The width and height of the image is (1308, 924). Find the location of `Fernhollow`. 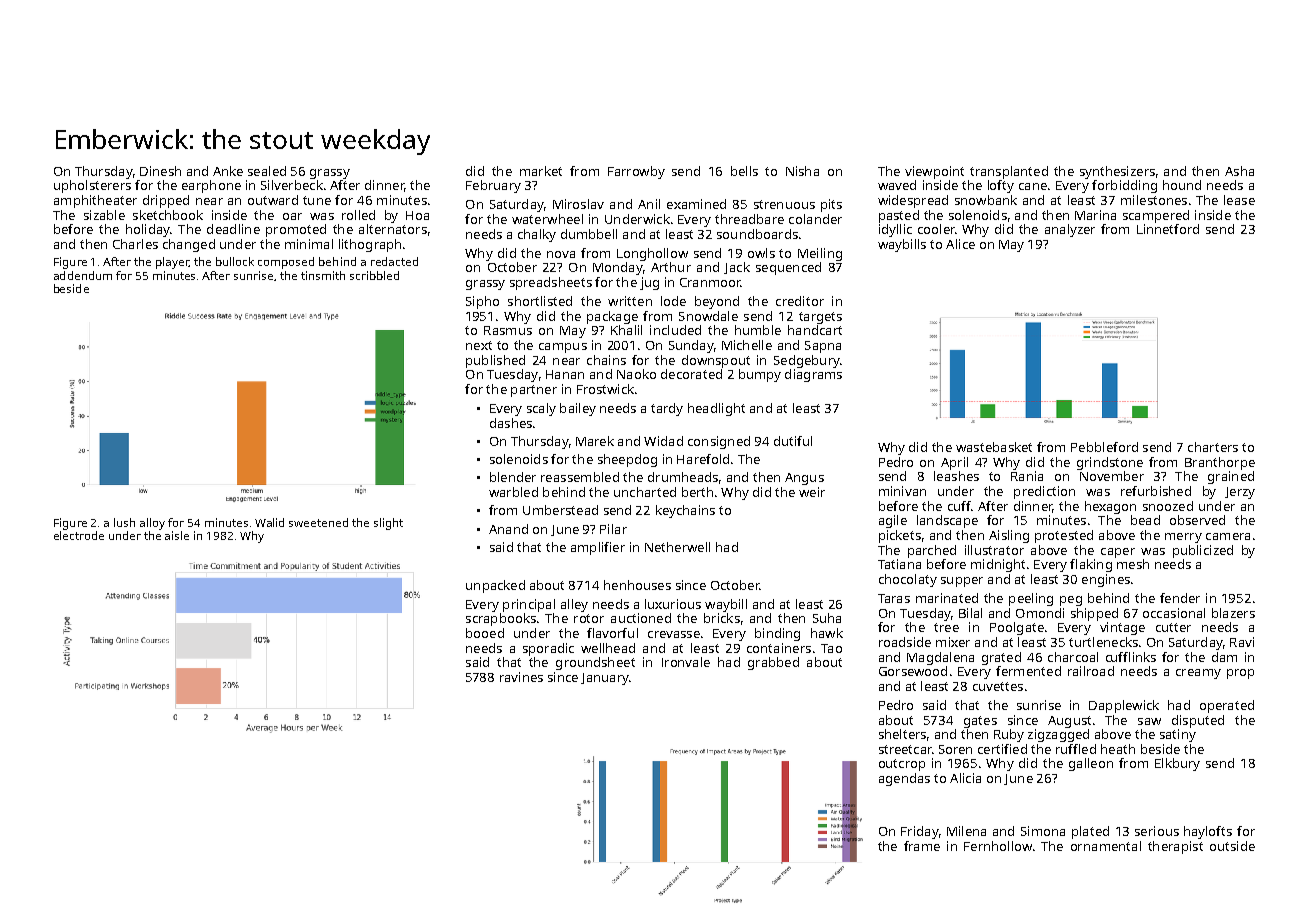

Fernhollow is located at coordinates (998, 846).
